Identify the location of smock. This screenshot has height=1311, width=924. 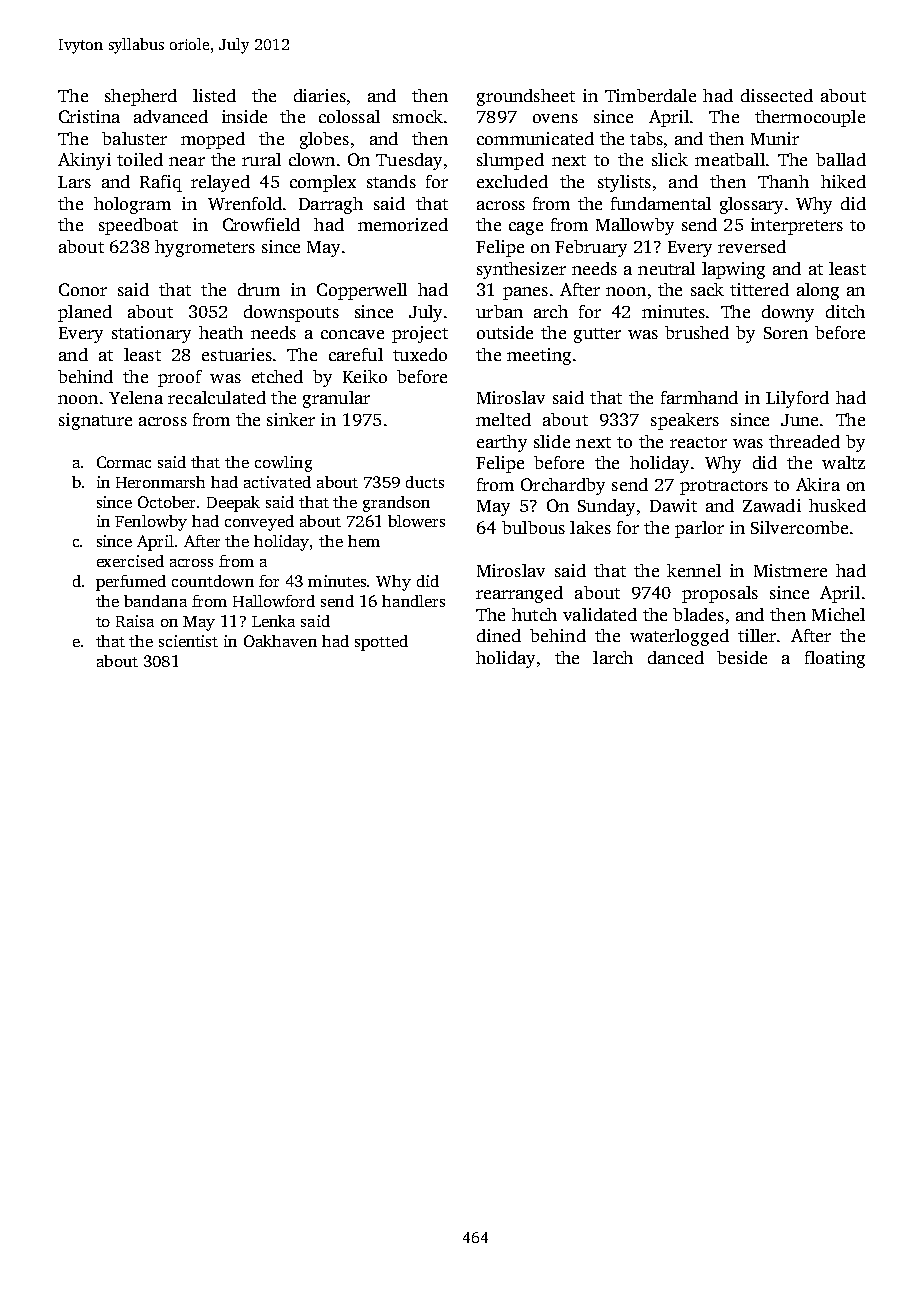
(418, 116).
